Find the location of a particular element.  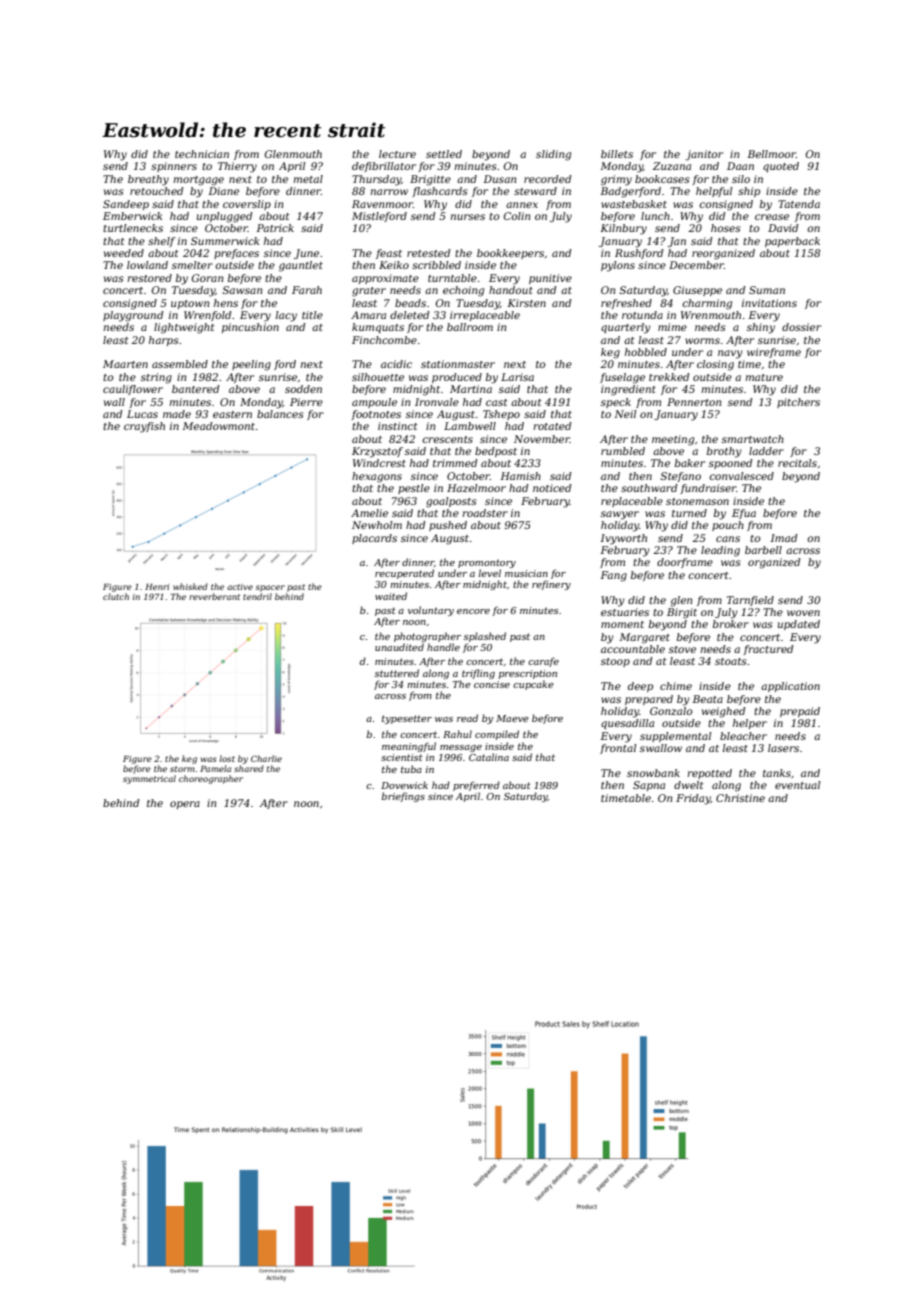

sawyer is located at coordinates (620, 515).
